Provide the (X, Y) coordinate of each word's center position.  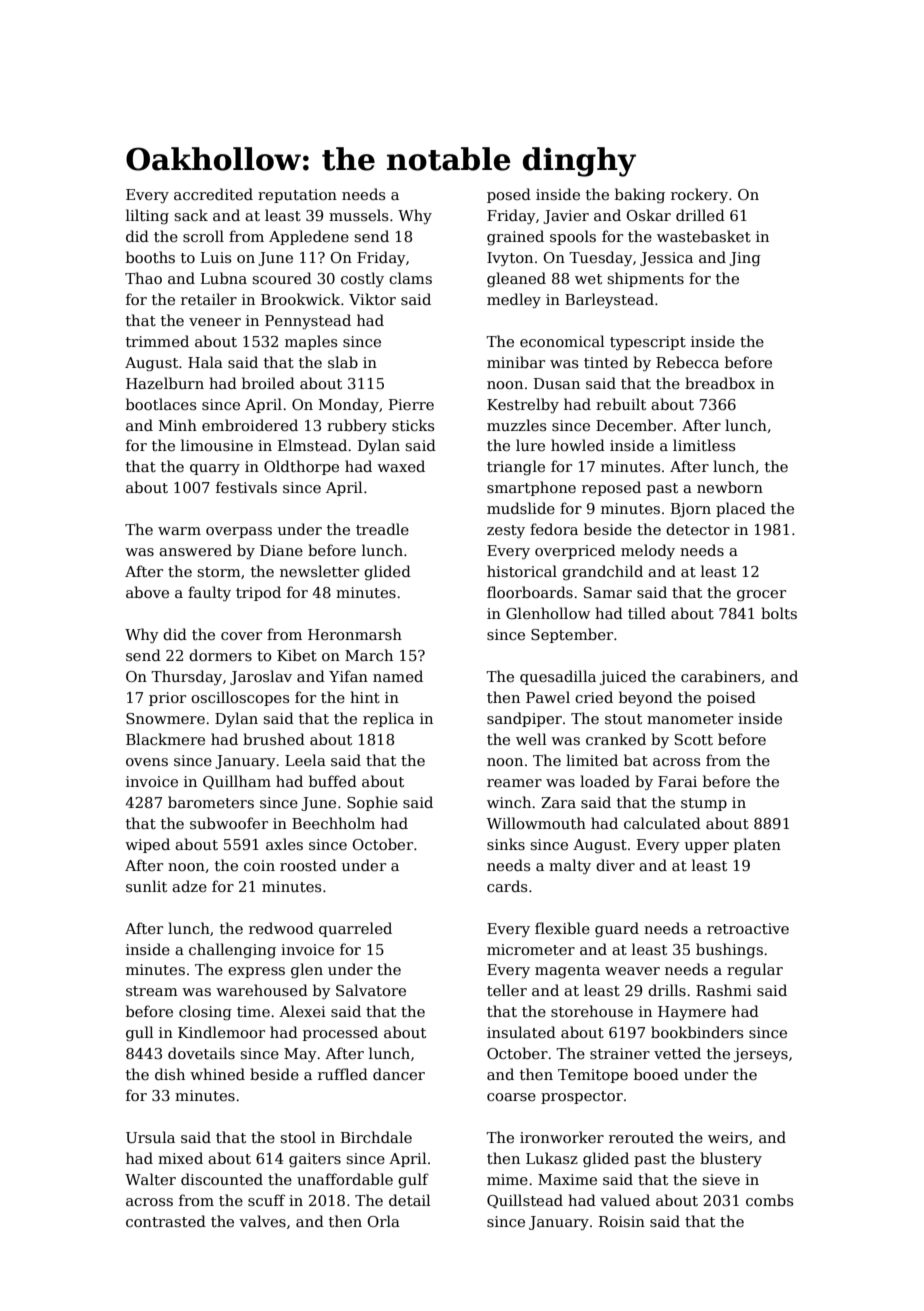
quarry (215, 469)
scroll (203, 236)
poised (731, 698)
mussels (358, 215)
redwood (281, 928)
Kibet (297, 655)
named (398, 676)
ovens (147, 762)
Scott (694, 739)
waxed (401, 466)
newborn (730, 487)
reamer (514, 783)
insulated (521, 1032)
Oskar (648, 215)
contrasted (166, 1221)
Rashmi (724, 990)
